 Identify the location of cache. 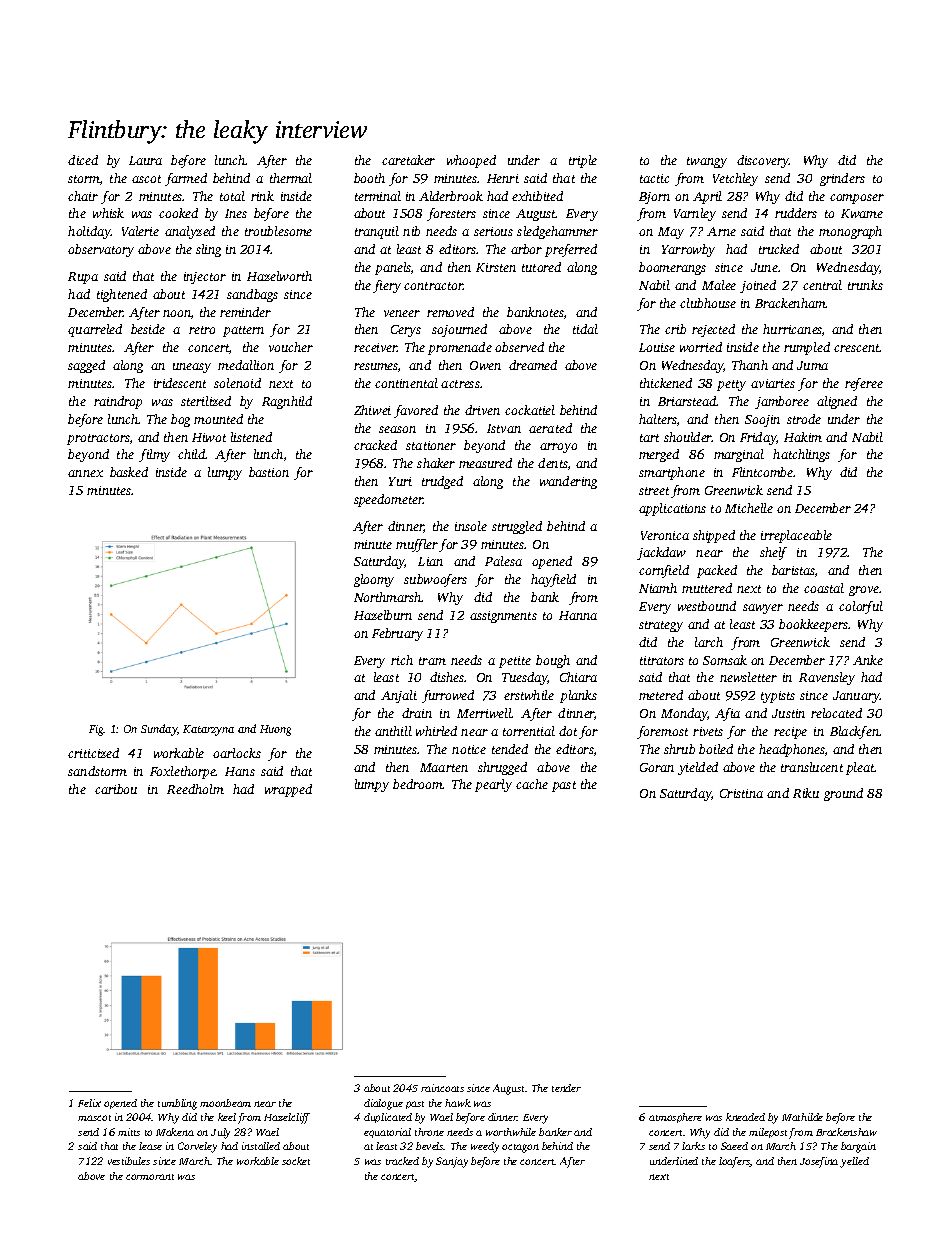
(532, 784).
